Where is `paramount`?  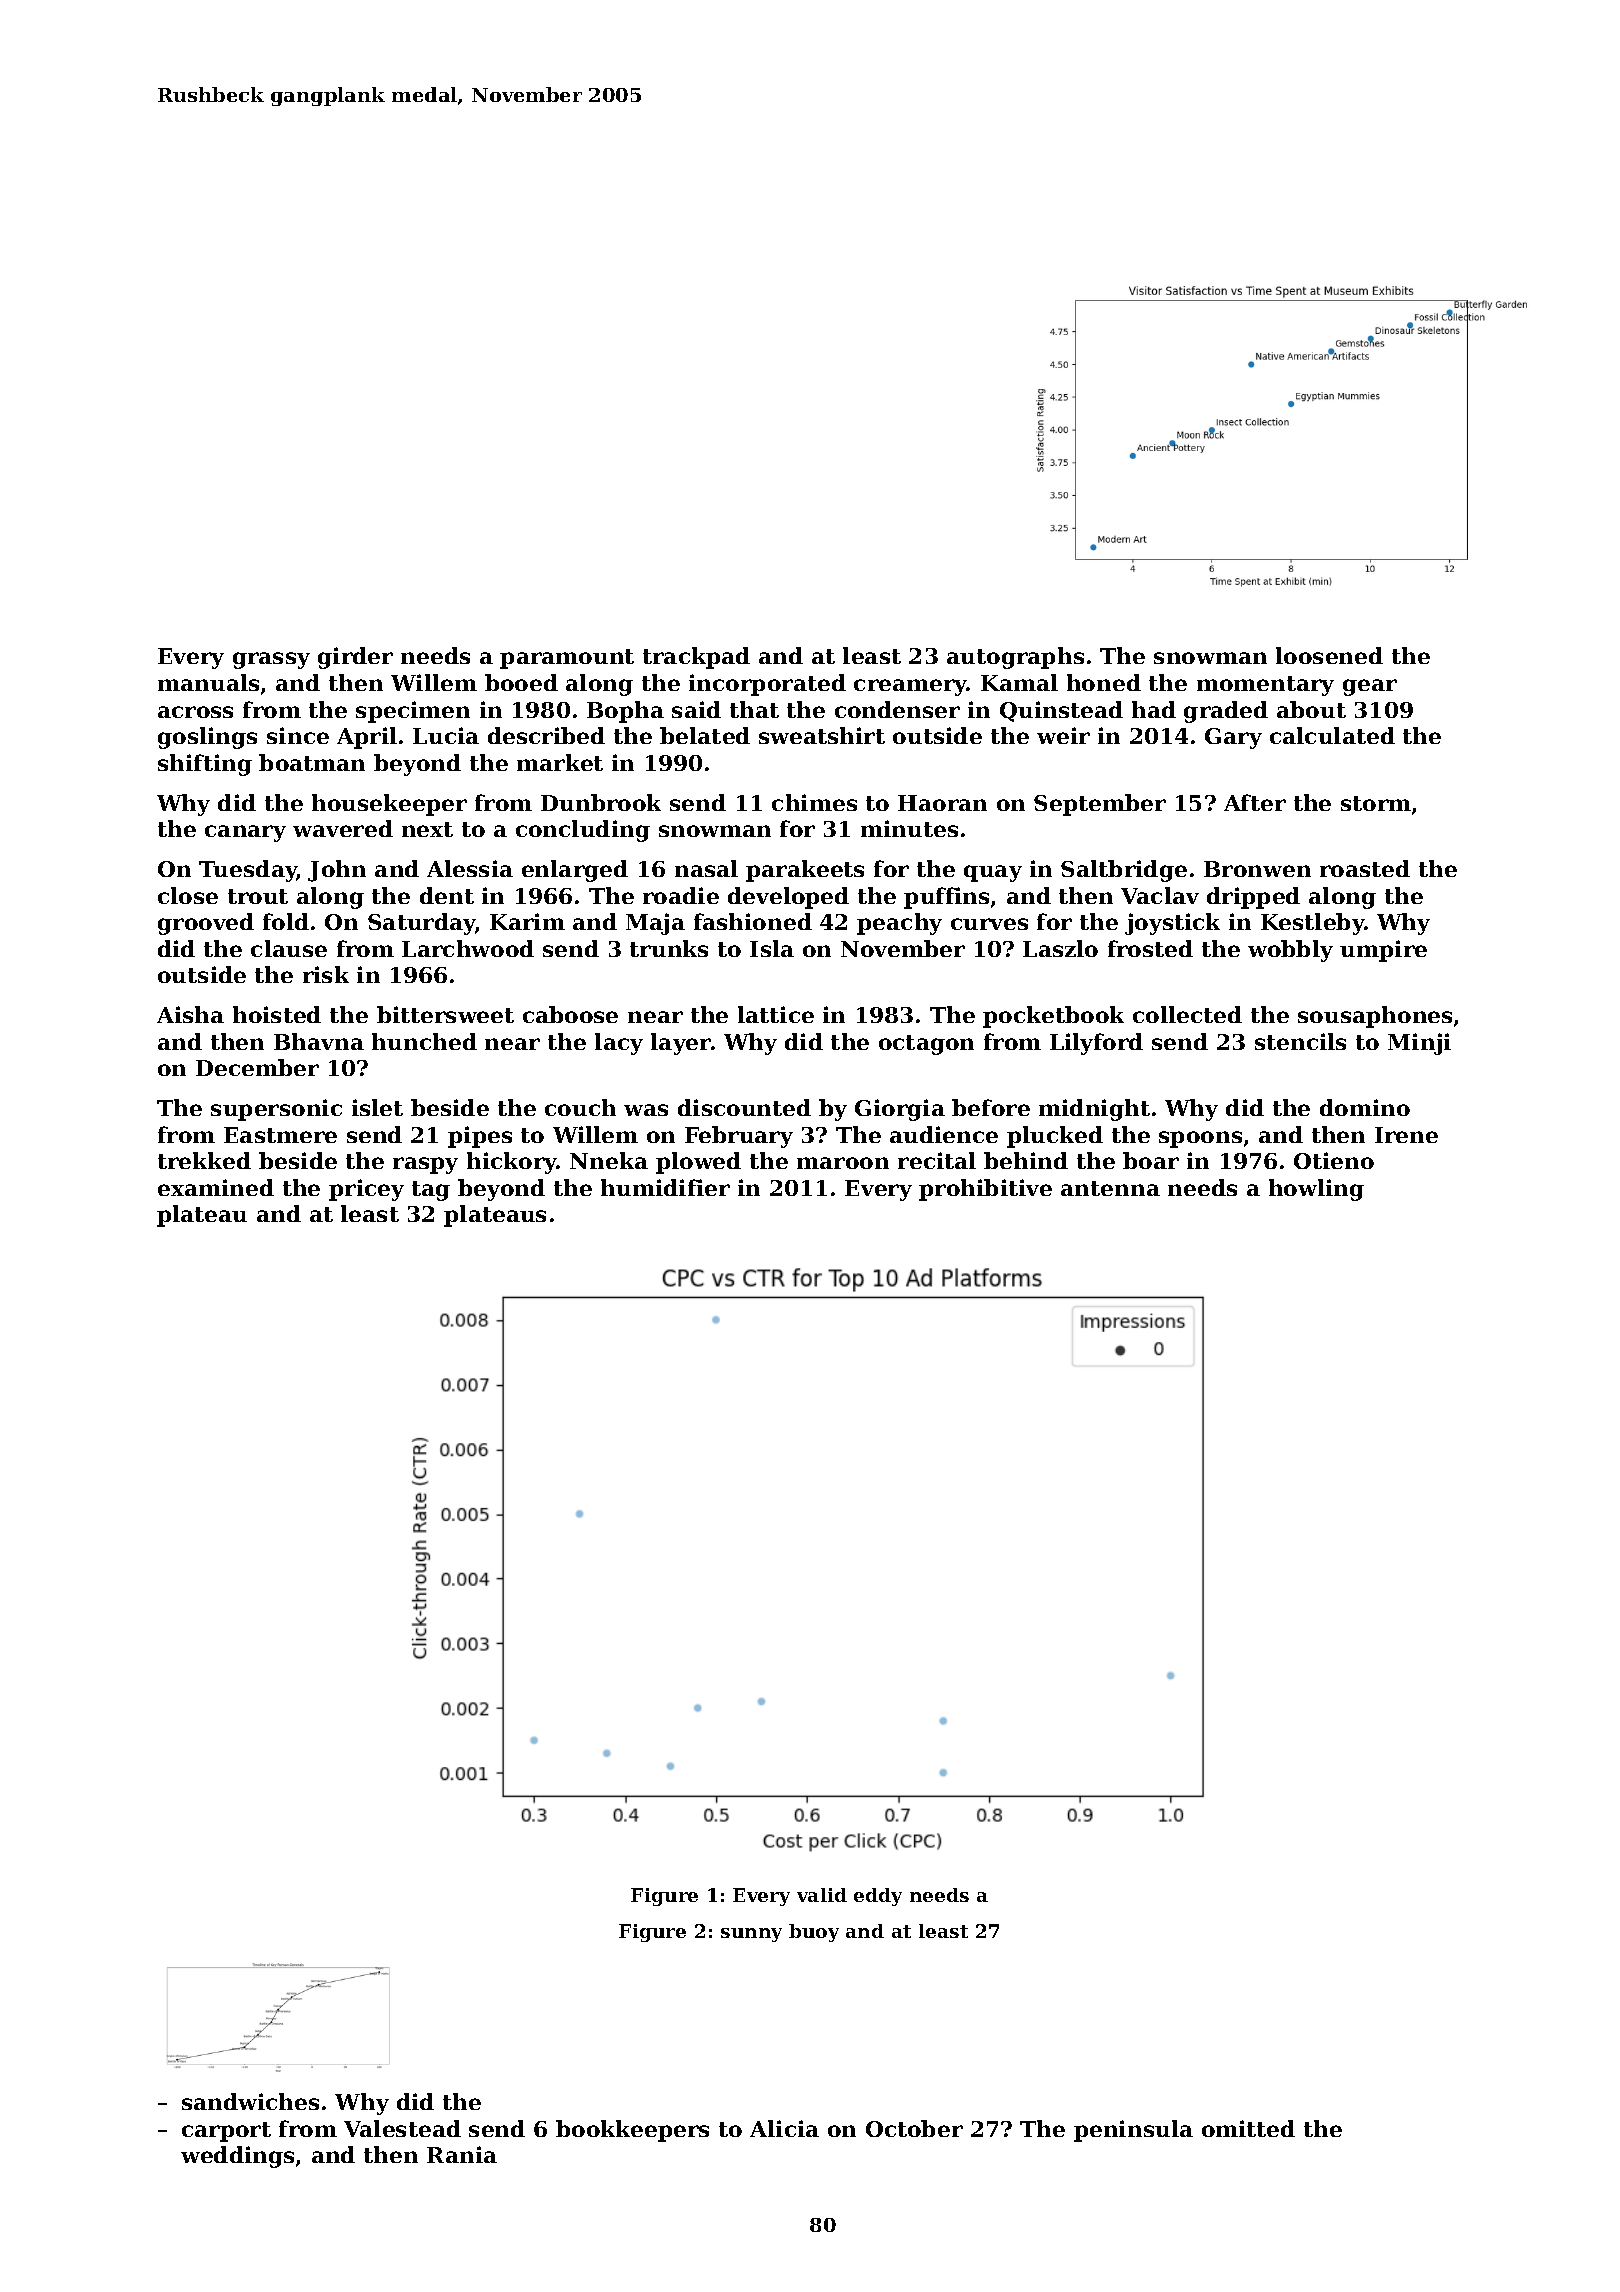 paramount is located at coordinates (567, 659).
